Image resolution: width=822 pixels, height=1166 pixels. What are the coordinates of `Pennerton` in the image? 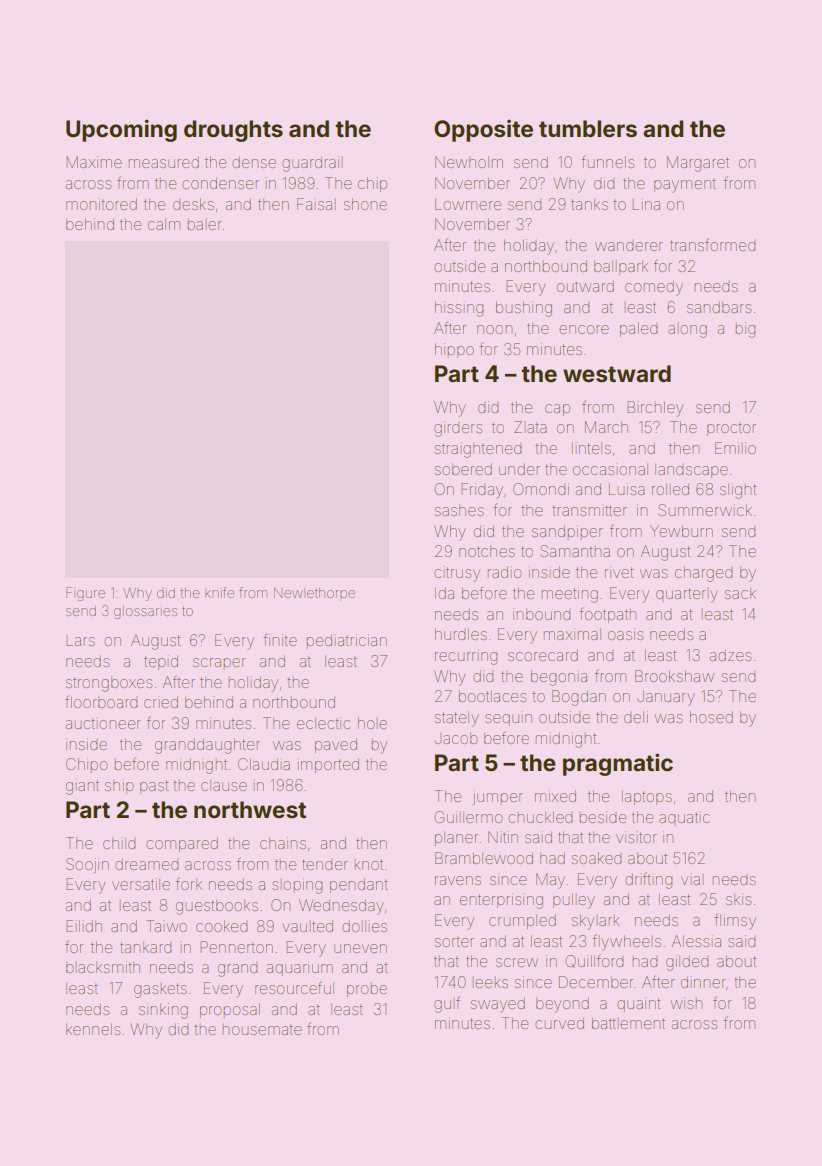 It's located at (236, 947).
